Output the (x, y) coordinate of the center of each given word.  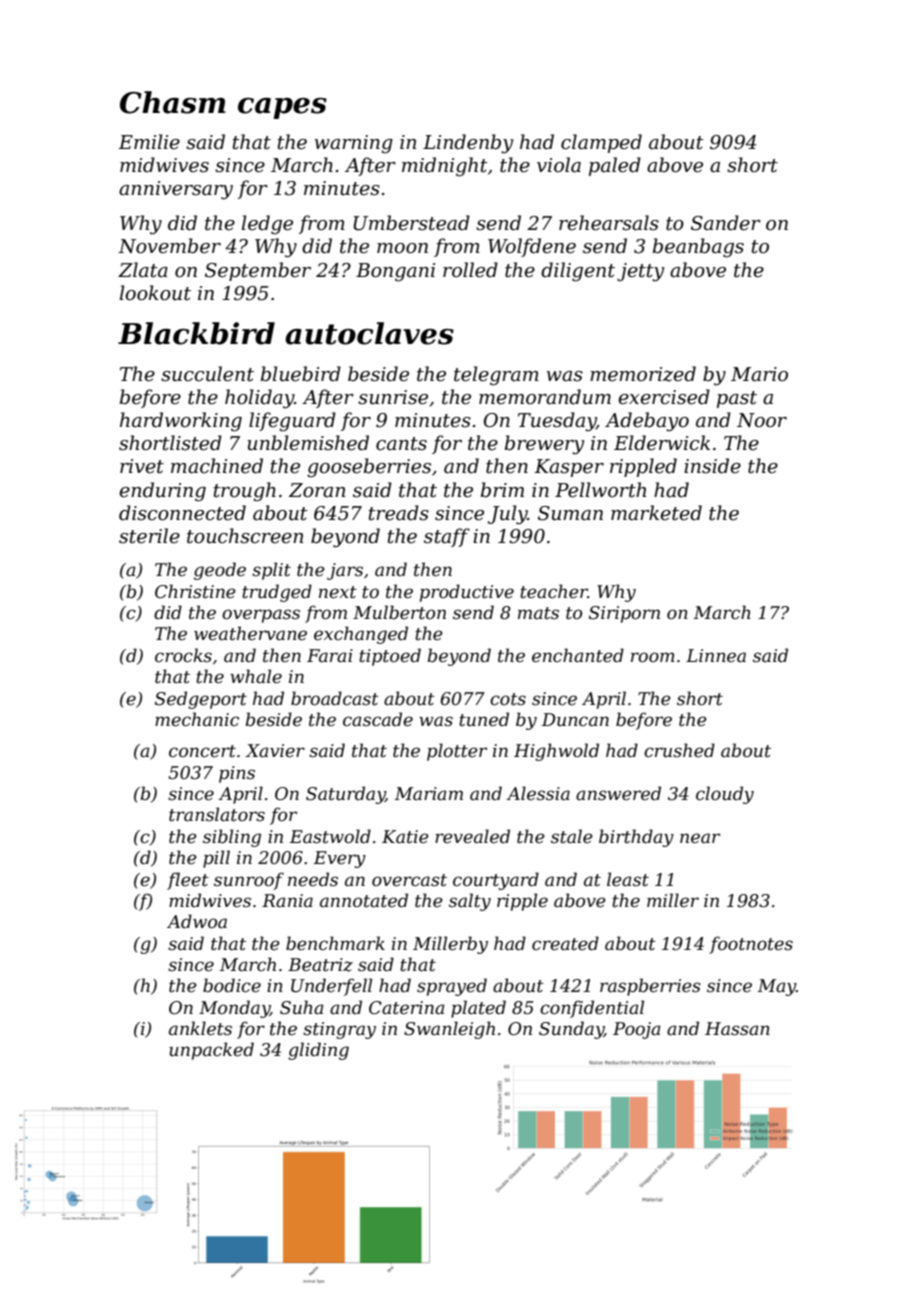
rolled (470, 270)
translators (217, 814)
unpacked (211, 1051)
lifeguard (292, 421)
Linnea (716, 656)
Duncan (575, 719)
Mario (759, 374)
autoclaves (369, 333)
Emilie (149, 142)
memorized (643, 374)
